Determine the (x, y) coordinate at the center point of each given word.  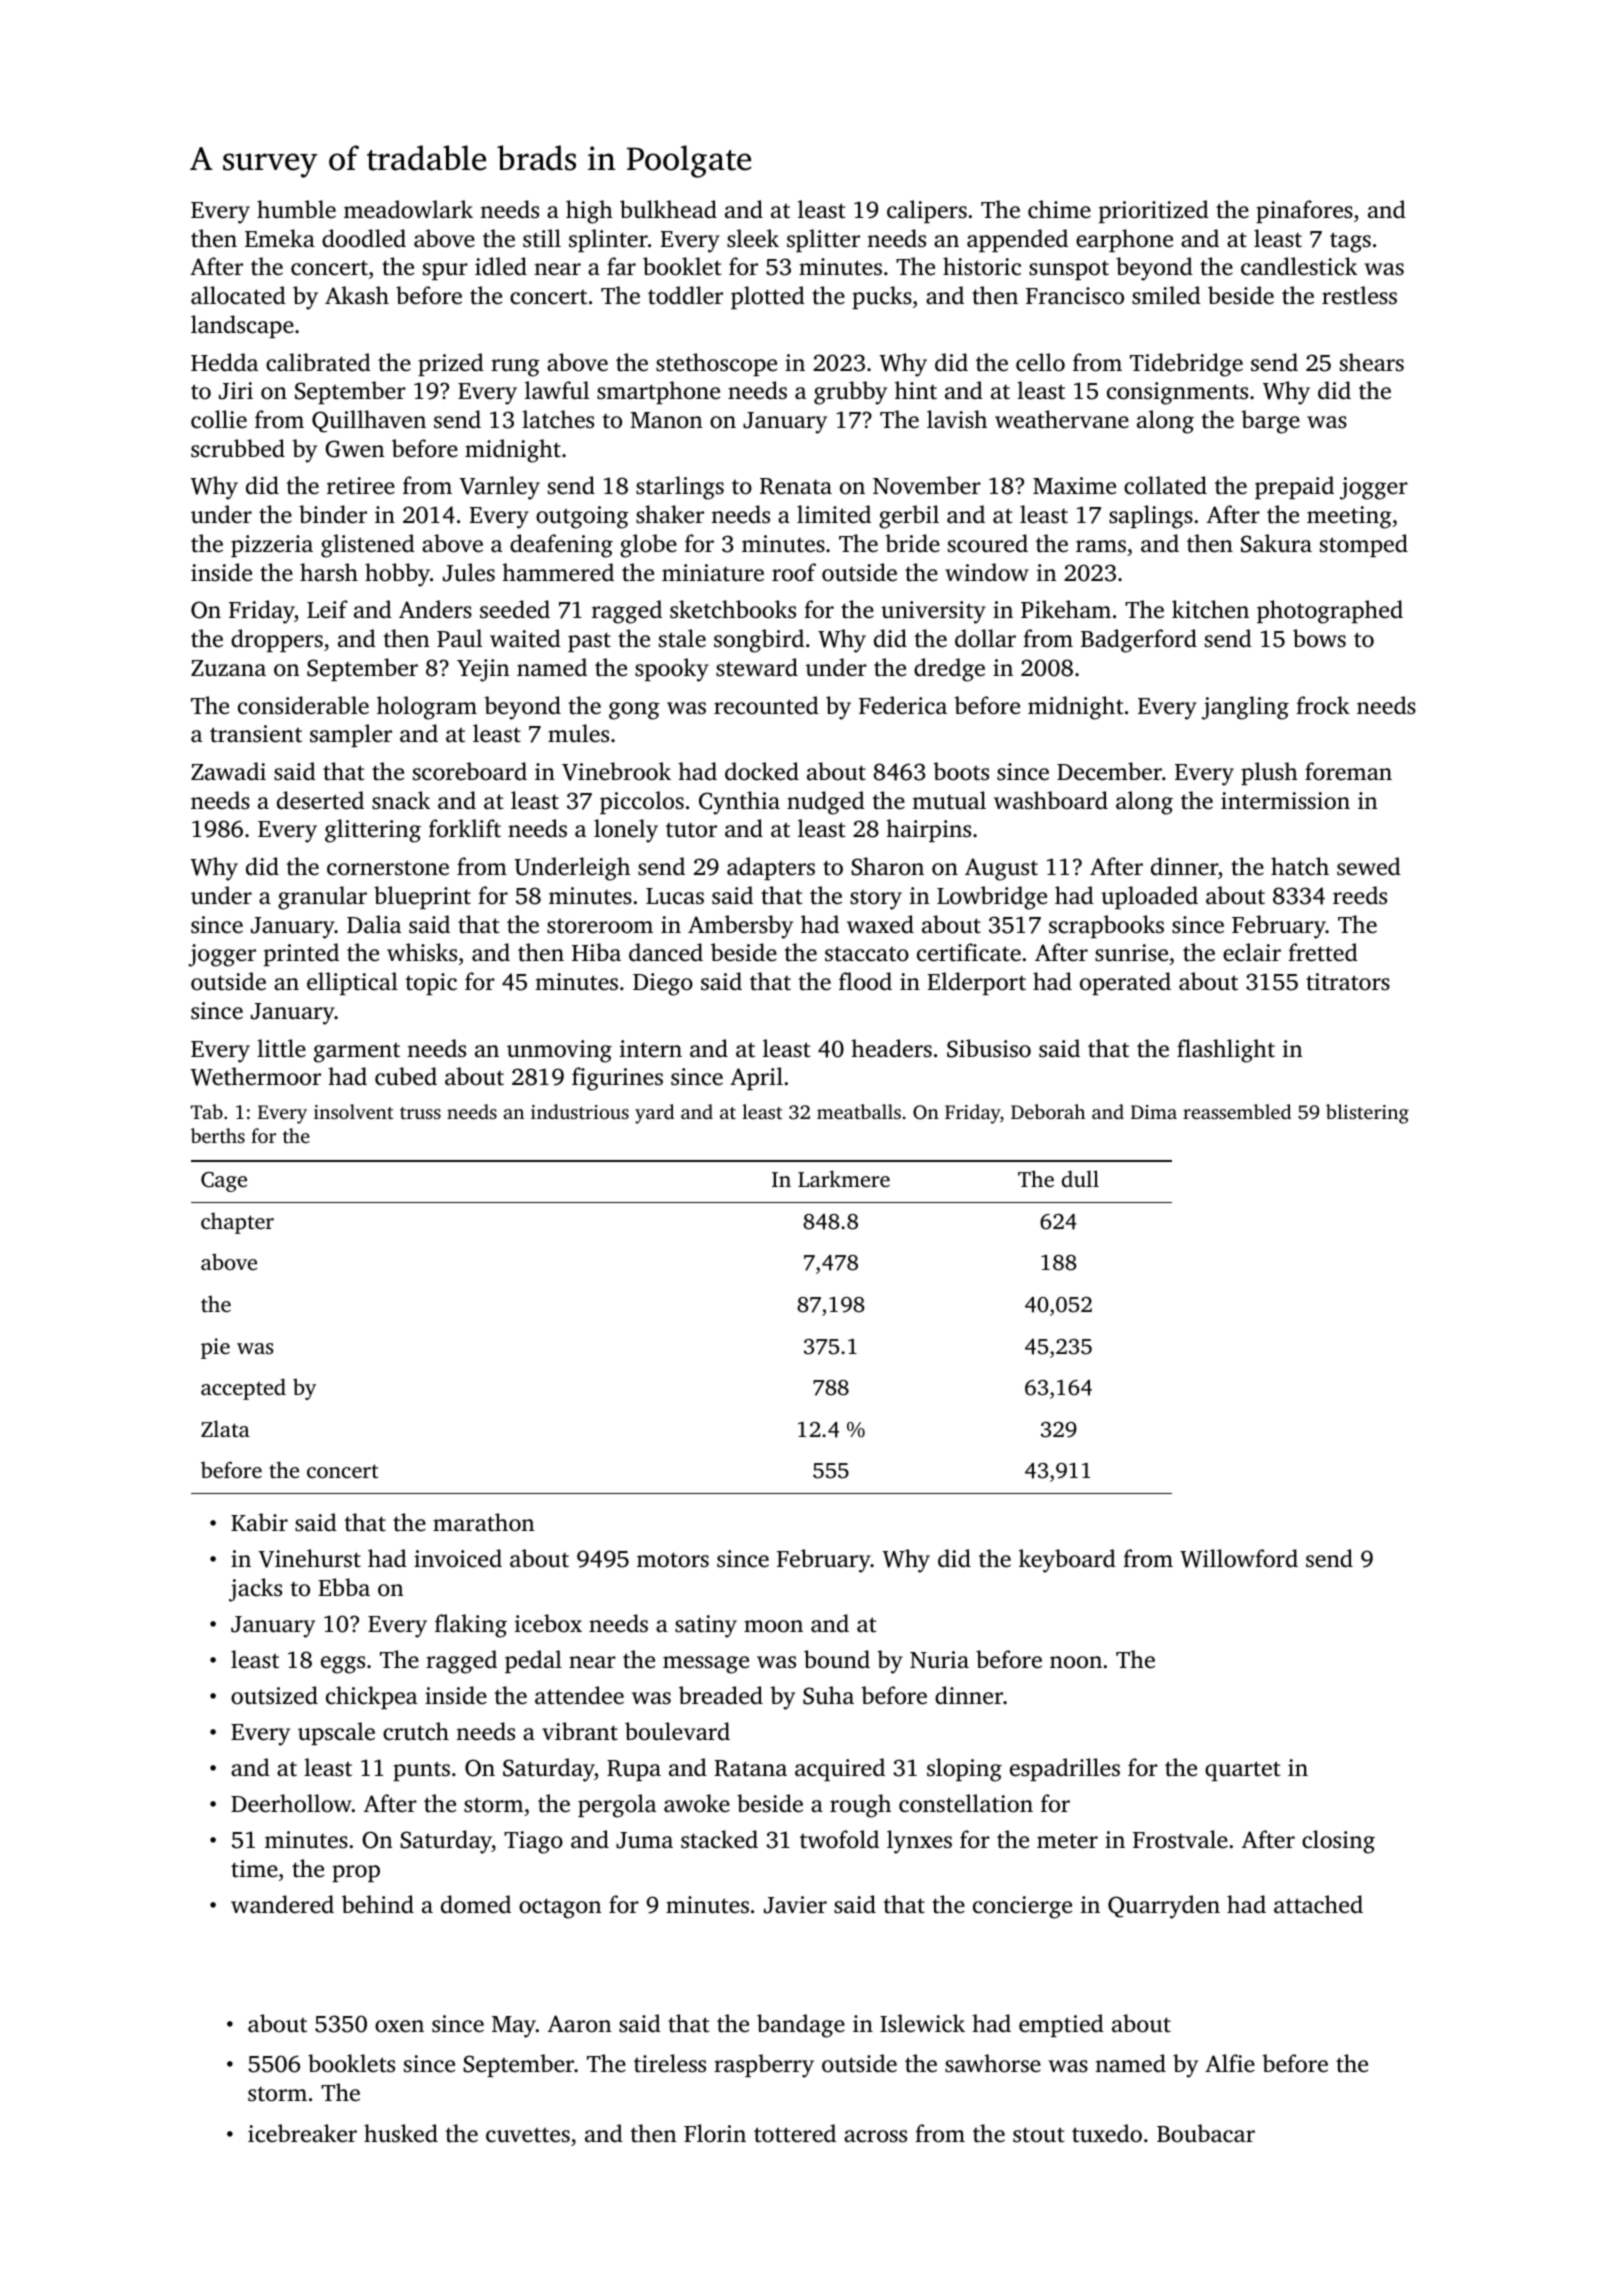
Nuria (939, 1660)
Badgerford (1139, 641)
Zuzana (228, 668)
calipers (927, 211)
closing (1338, 1842)
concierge (1022, 1907)
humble (296, 209)
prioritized (1154, 211)
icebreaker (302, 2133)
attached (1318, 1904)
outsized (274, 1695)
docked (762, 771)
